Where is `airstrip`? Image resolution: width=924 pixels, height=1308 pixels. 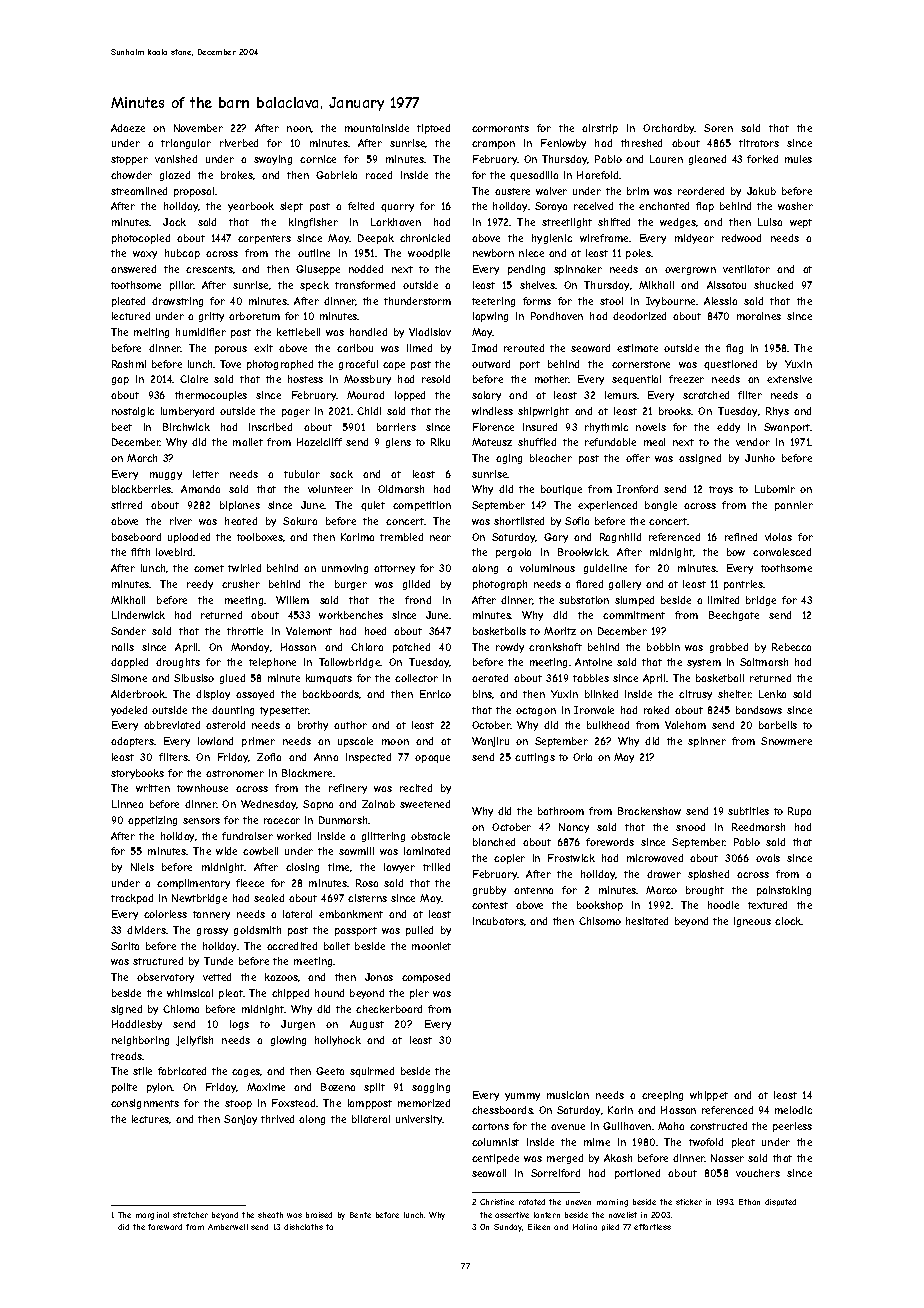
airstrip is located at coordinates (600, 129).
